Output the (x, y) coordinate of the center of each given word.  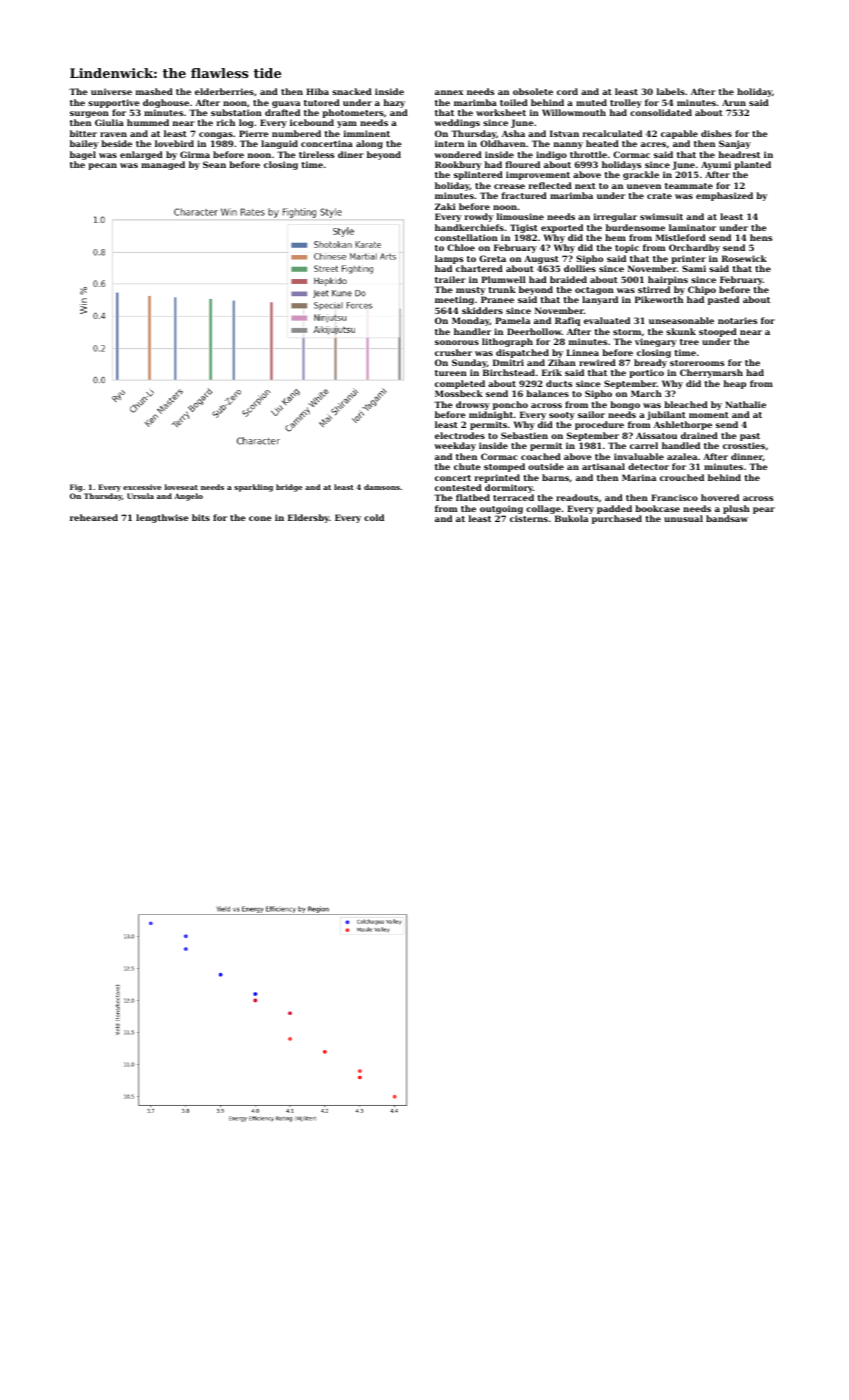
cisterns (529, 518)
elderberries (224, 91)
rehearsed (94, 517)
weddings (457, 123)
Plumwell (503, 279)
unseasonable (681, 320)
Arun (734, 102)
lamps (449, 259)
